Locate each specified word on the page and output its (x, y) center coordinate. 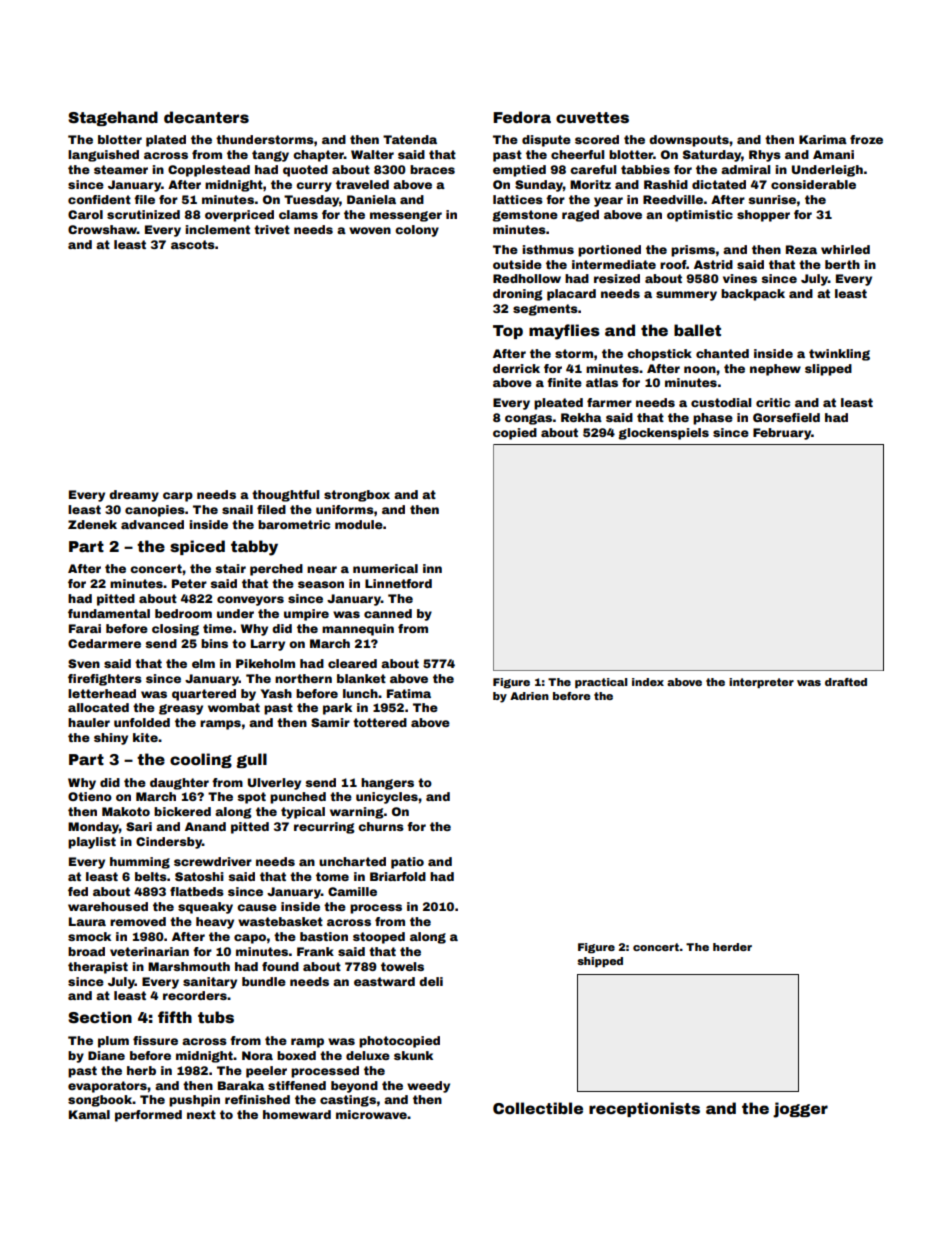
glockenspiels (664, 434)
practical (601, 683)
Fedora (522, 117)
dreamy (134, 496)
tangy (270, 156)
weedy (428, 1087)
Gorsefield (786, 417)
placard (571, 295)
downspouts (689, 141)
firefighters (105, 680)
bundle (264, 981)
